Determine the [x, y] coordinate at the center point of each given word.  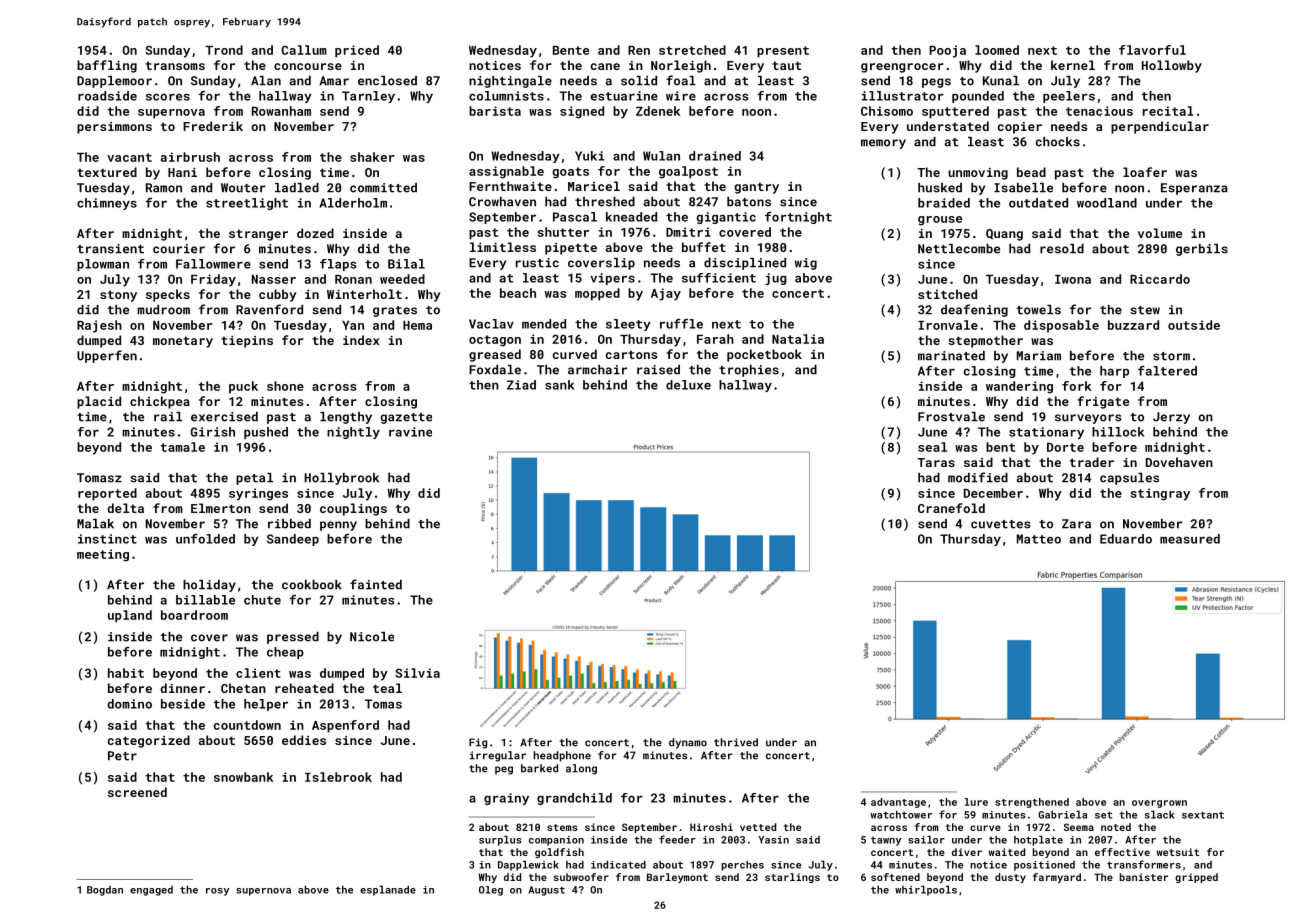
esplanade [388, 890]
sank [559, 385]
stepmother [985, 341]
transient [110, 249]
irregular [498, 756]
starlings [792, 878]
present [783, 52]
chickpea [160, 402]
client [258, 673]
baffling [107, 66]
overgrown [1159, 804]
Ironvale [948, 325]
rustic [537, 263]
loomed [997, 50]
